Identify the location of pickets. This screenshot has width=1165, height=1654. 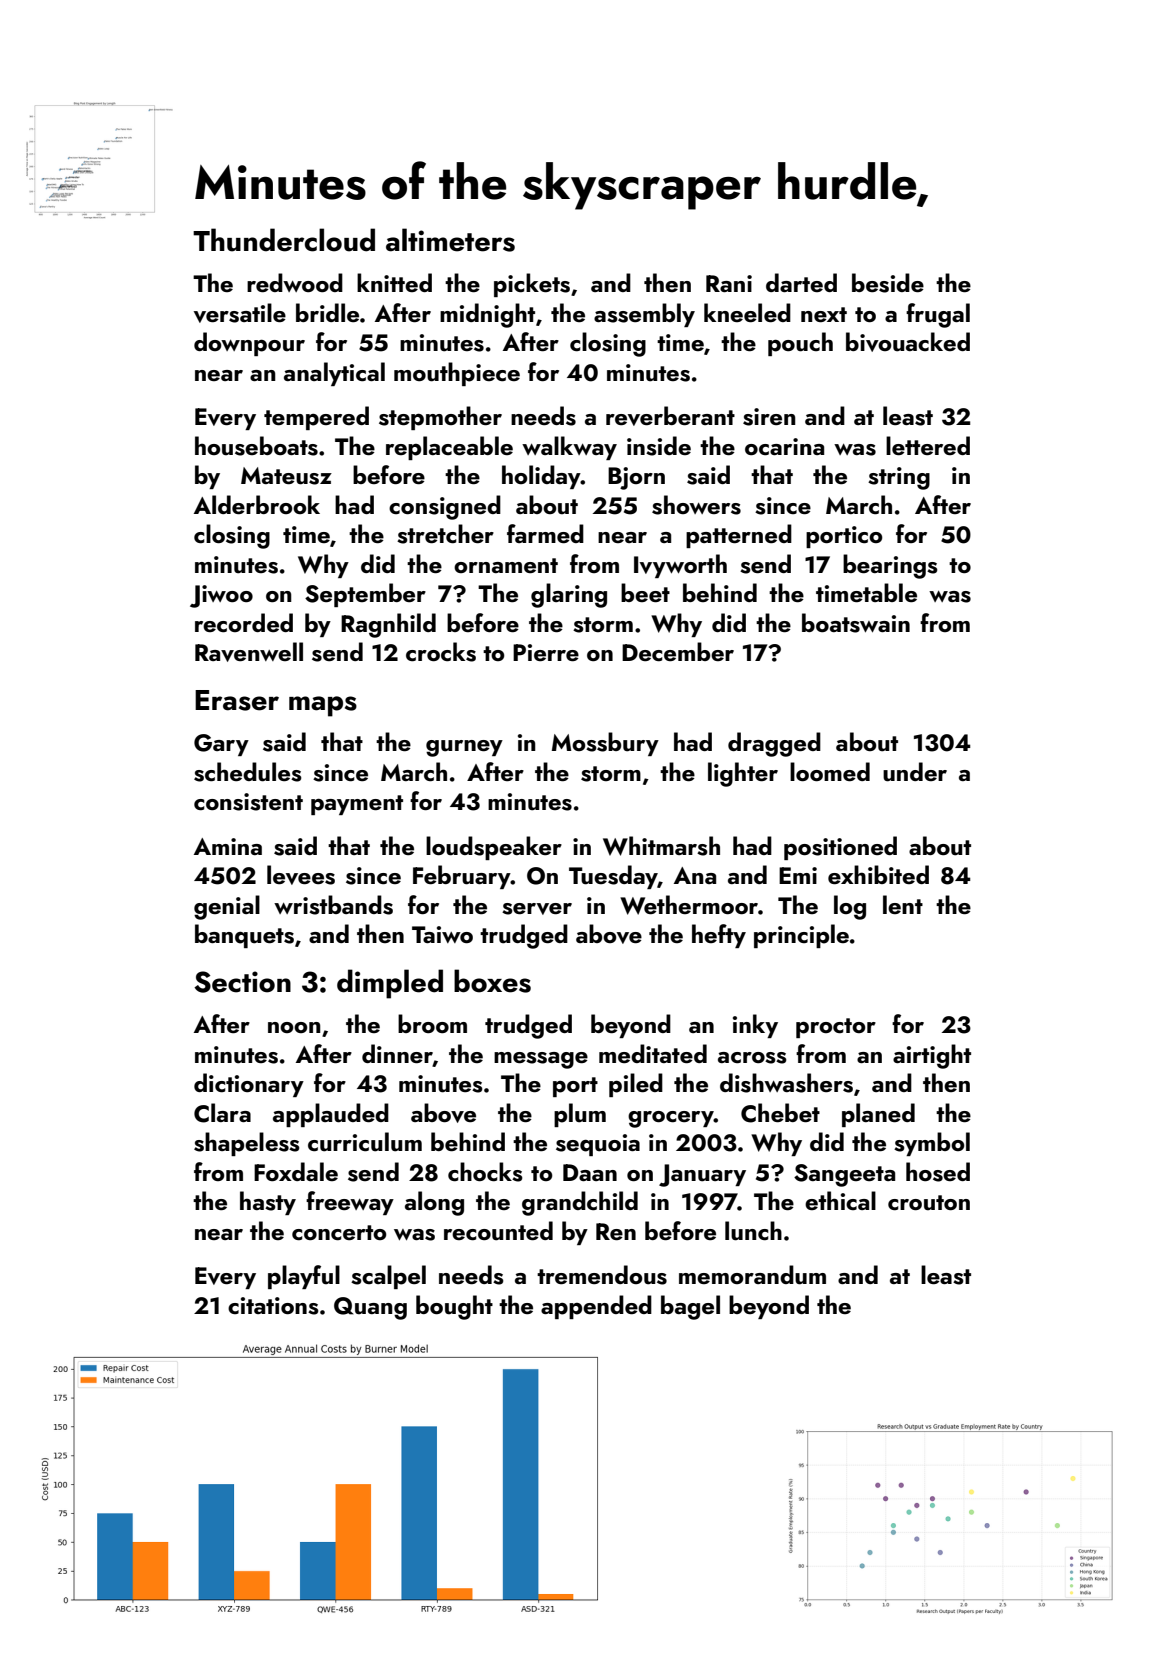
(532, 285).
